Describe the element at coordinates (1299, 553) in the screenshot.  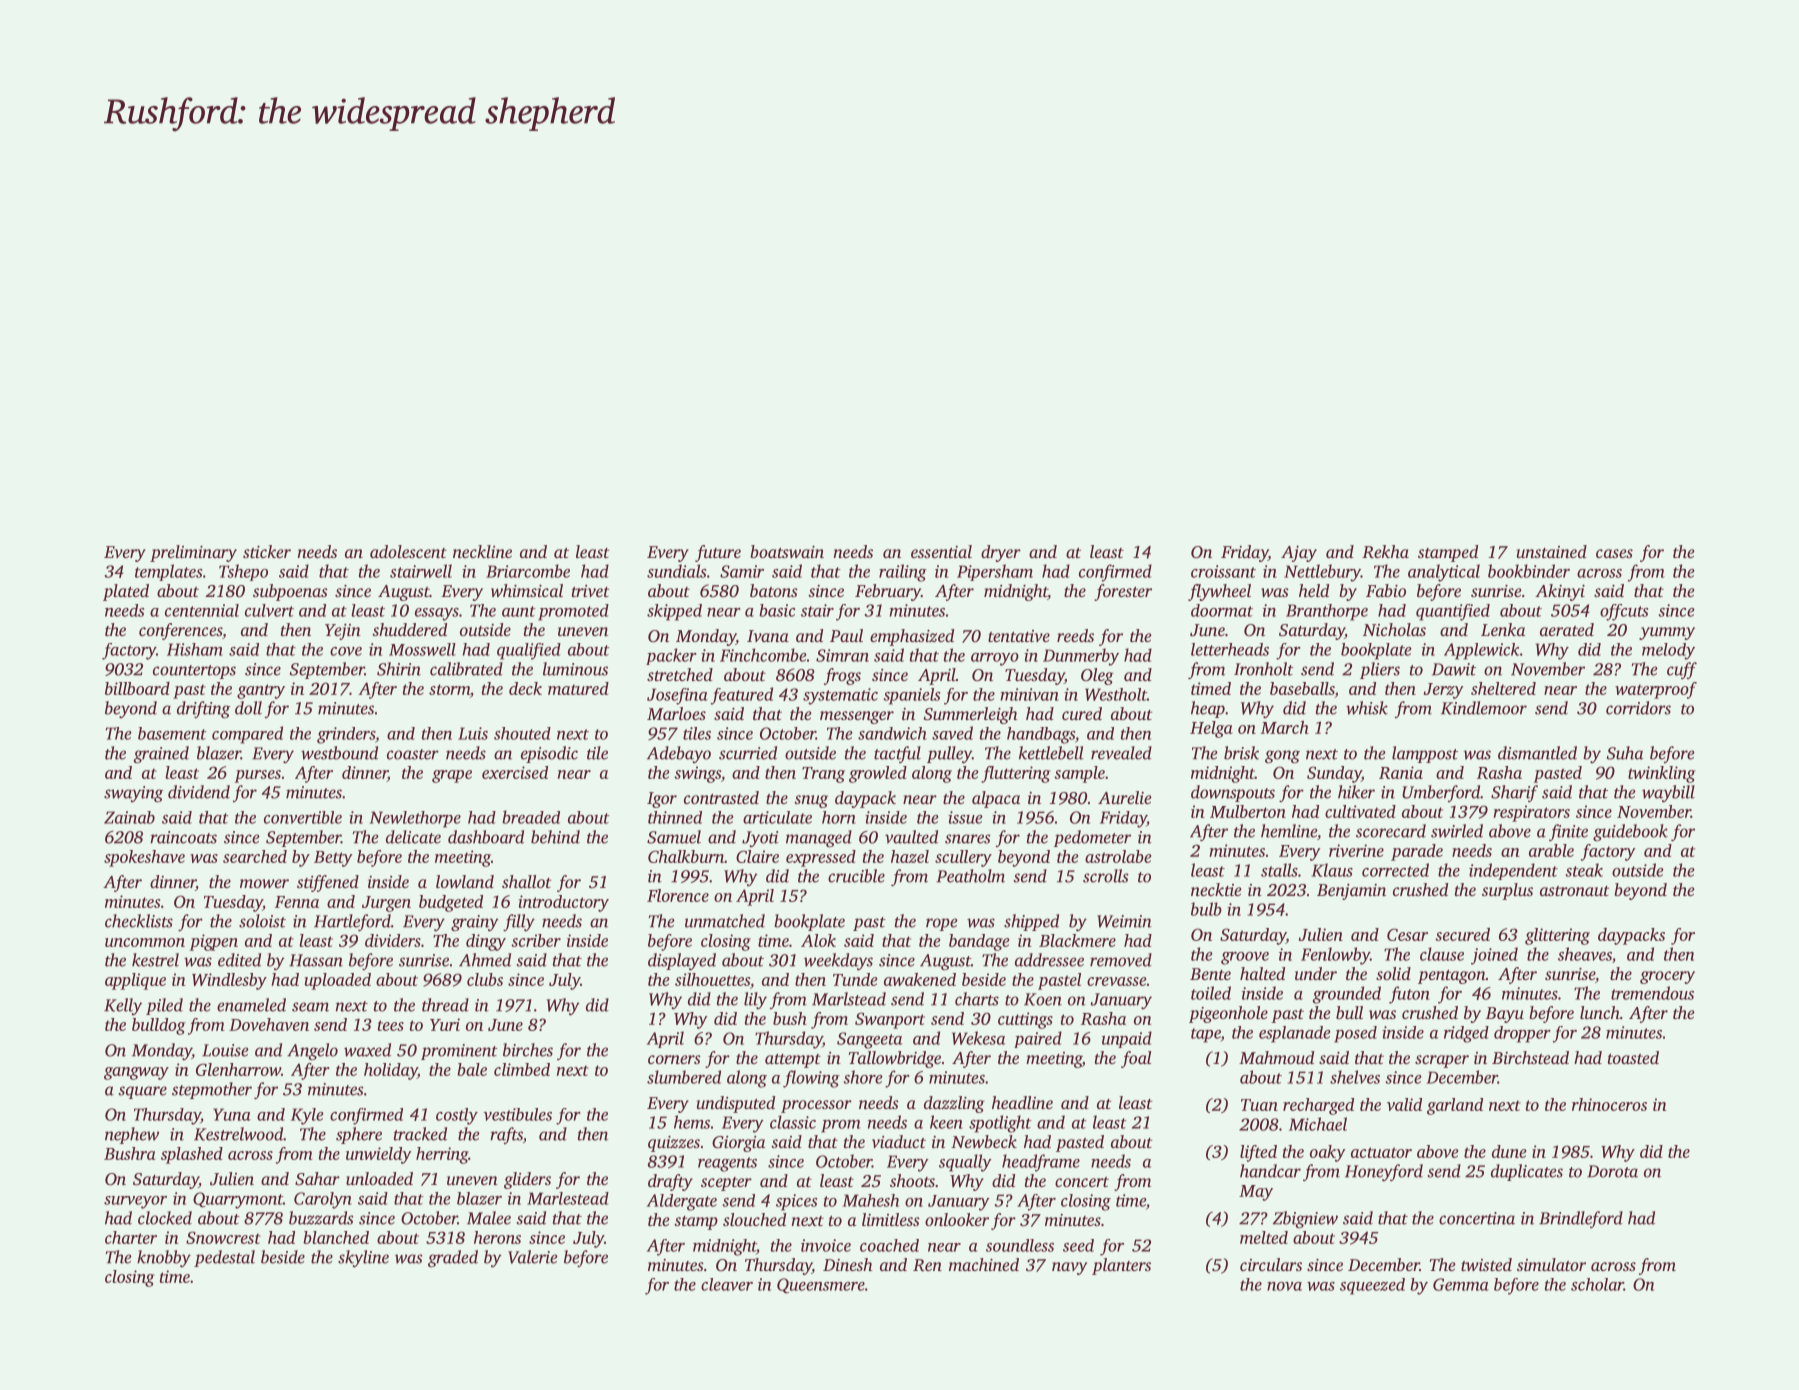
I see `Ajay` at that location.
